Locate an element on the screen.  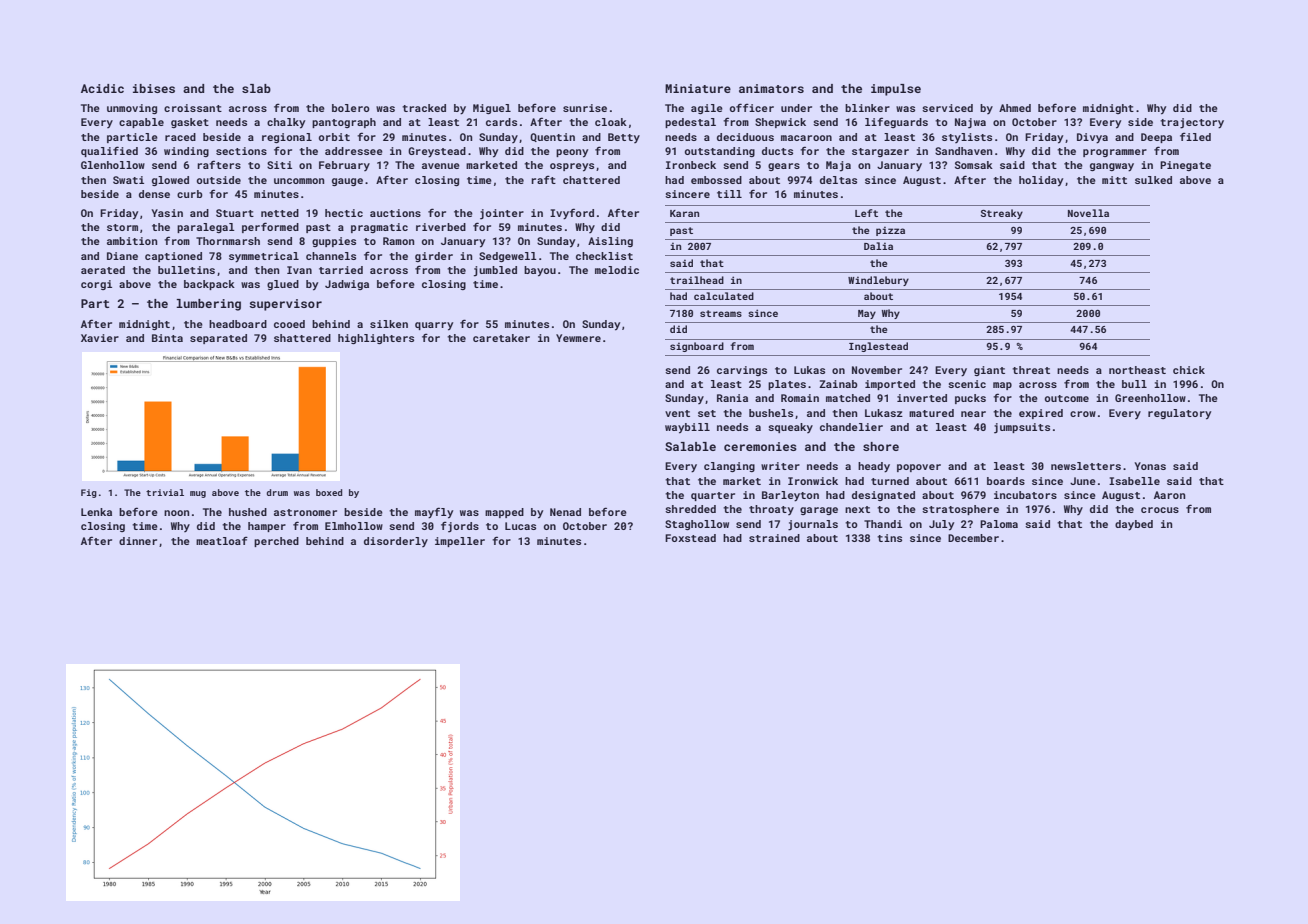
Rania is located at coordinates (732, 398).
